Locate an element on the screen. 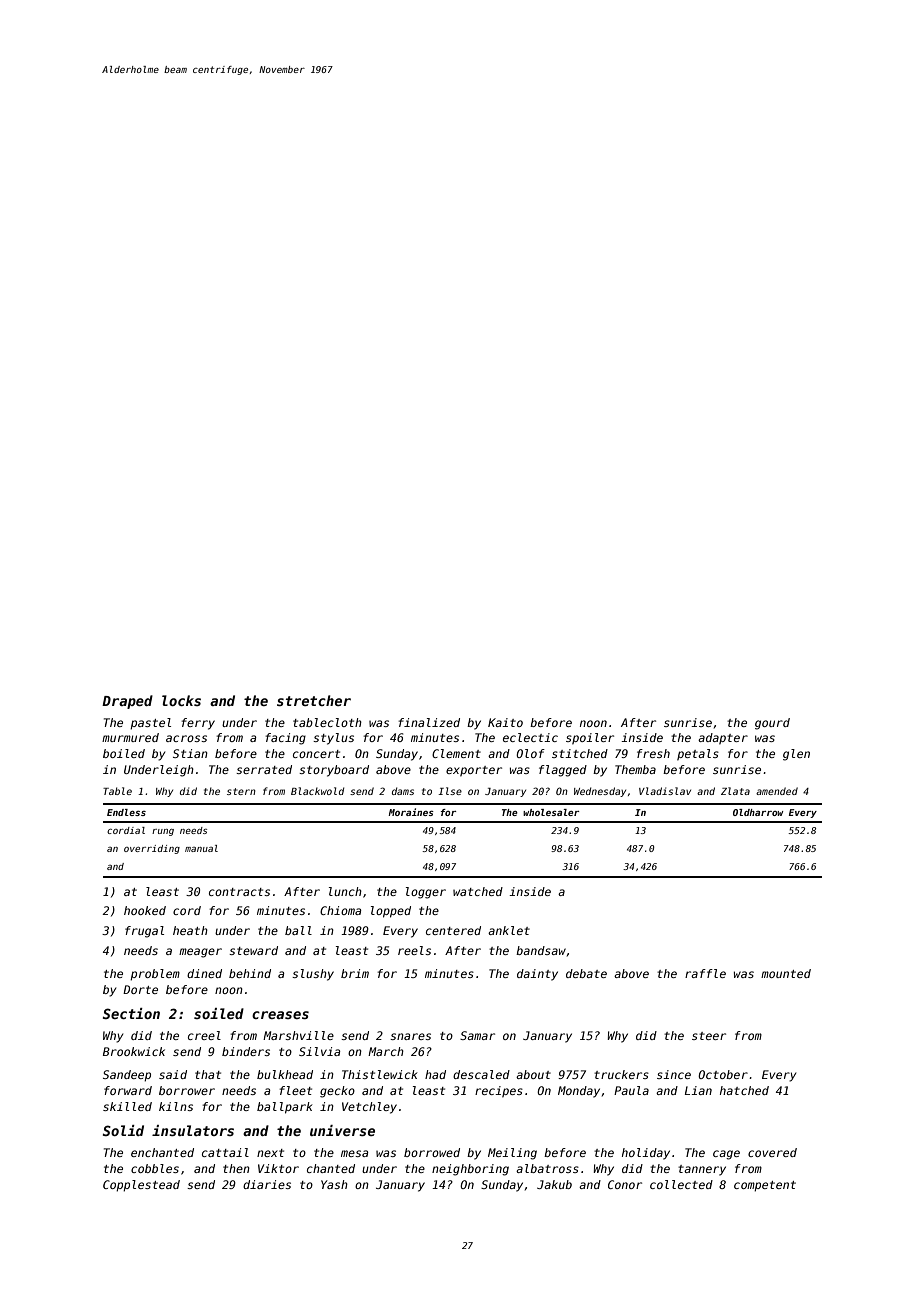  stretcher is located at coordinates (314, 700).
